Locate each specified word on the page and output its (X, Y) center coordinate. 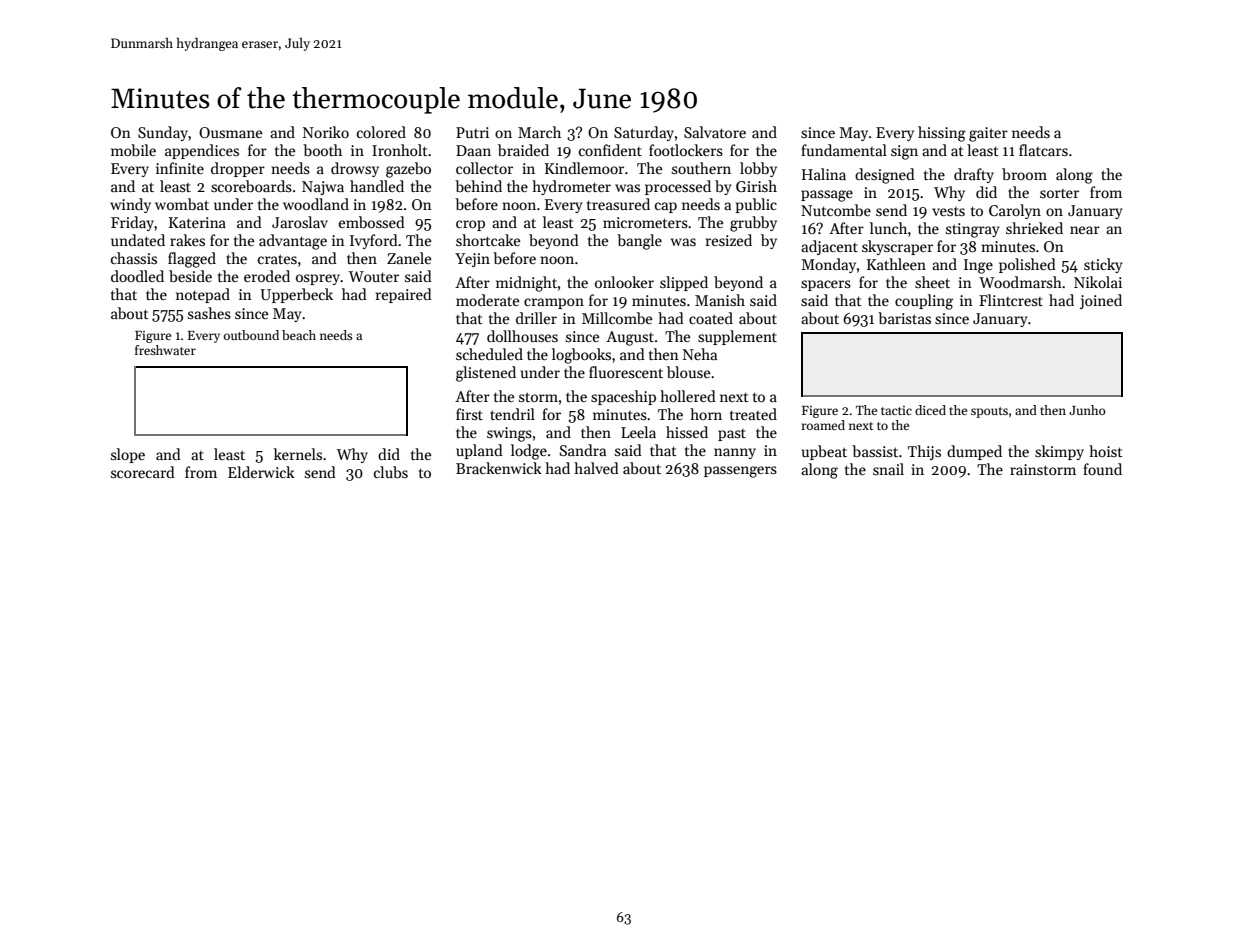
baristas (904, 318)
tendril (512, 414)
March (539, 132)
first (469, 414)
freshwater (165, 350)
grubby (753, 224)
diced (930, 410)
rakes (187, 240)
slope (128, 455)
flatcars (1043, 150)
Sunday (163, 133)
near (1085, 230)
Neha (700, 354)
